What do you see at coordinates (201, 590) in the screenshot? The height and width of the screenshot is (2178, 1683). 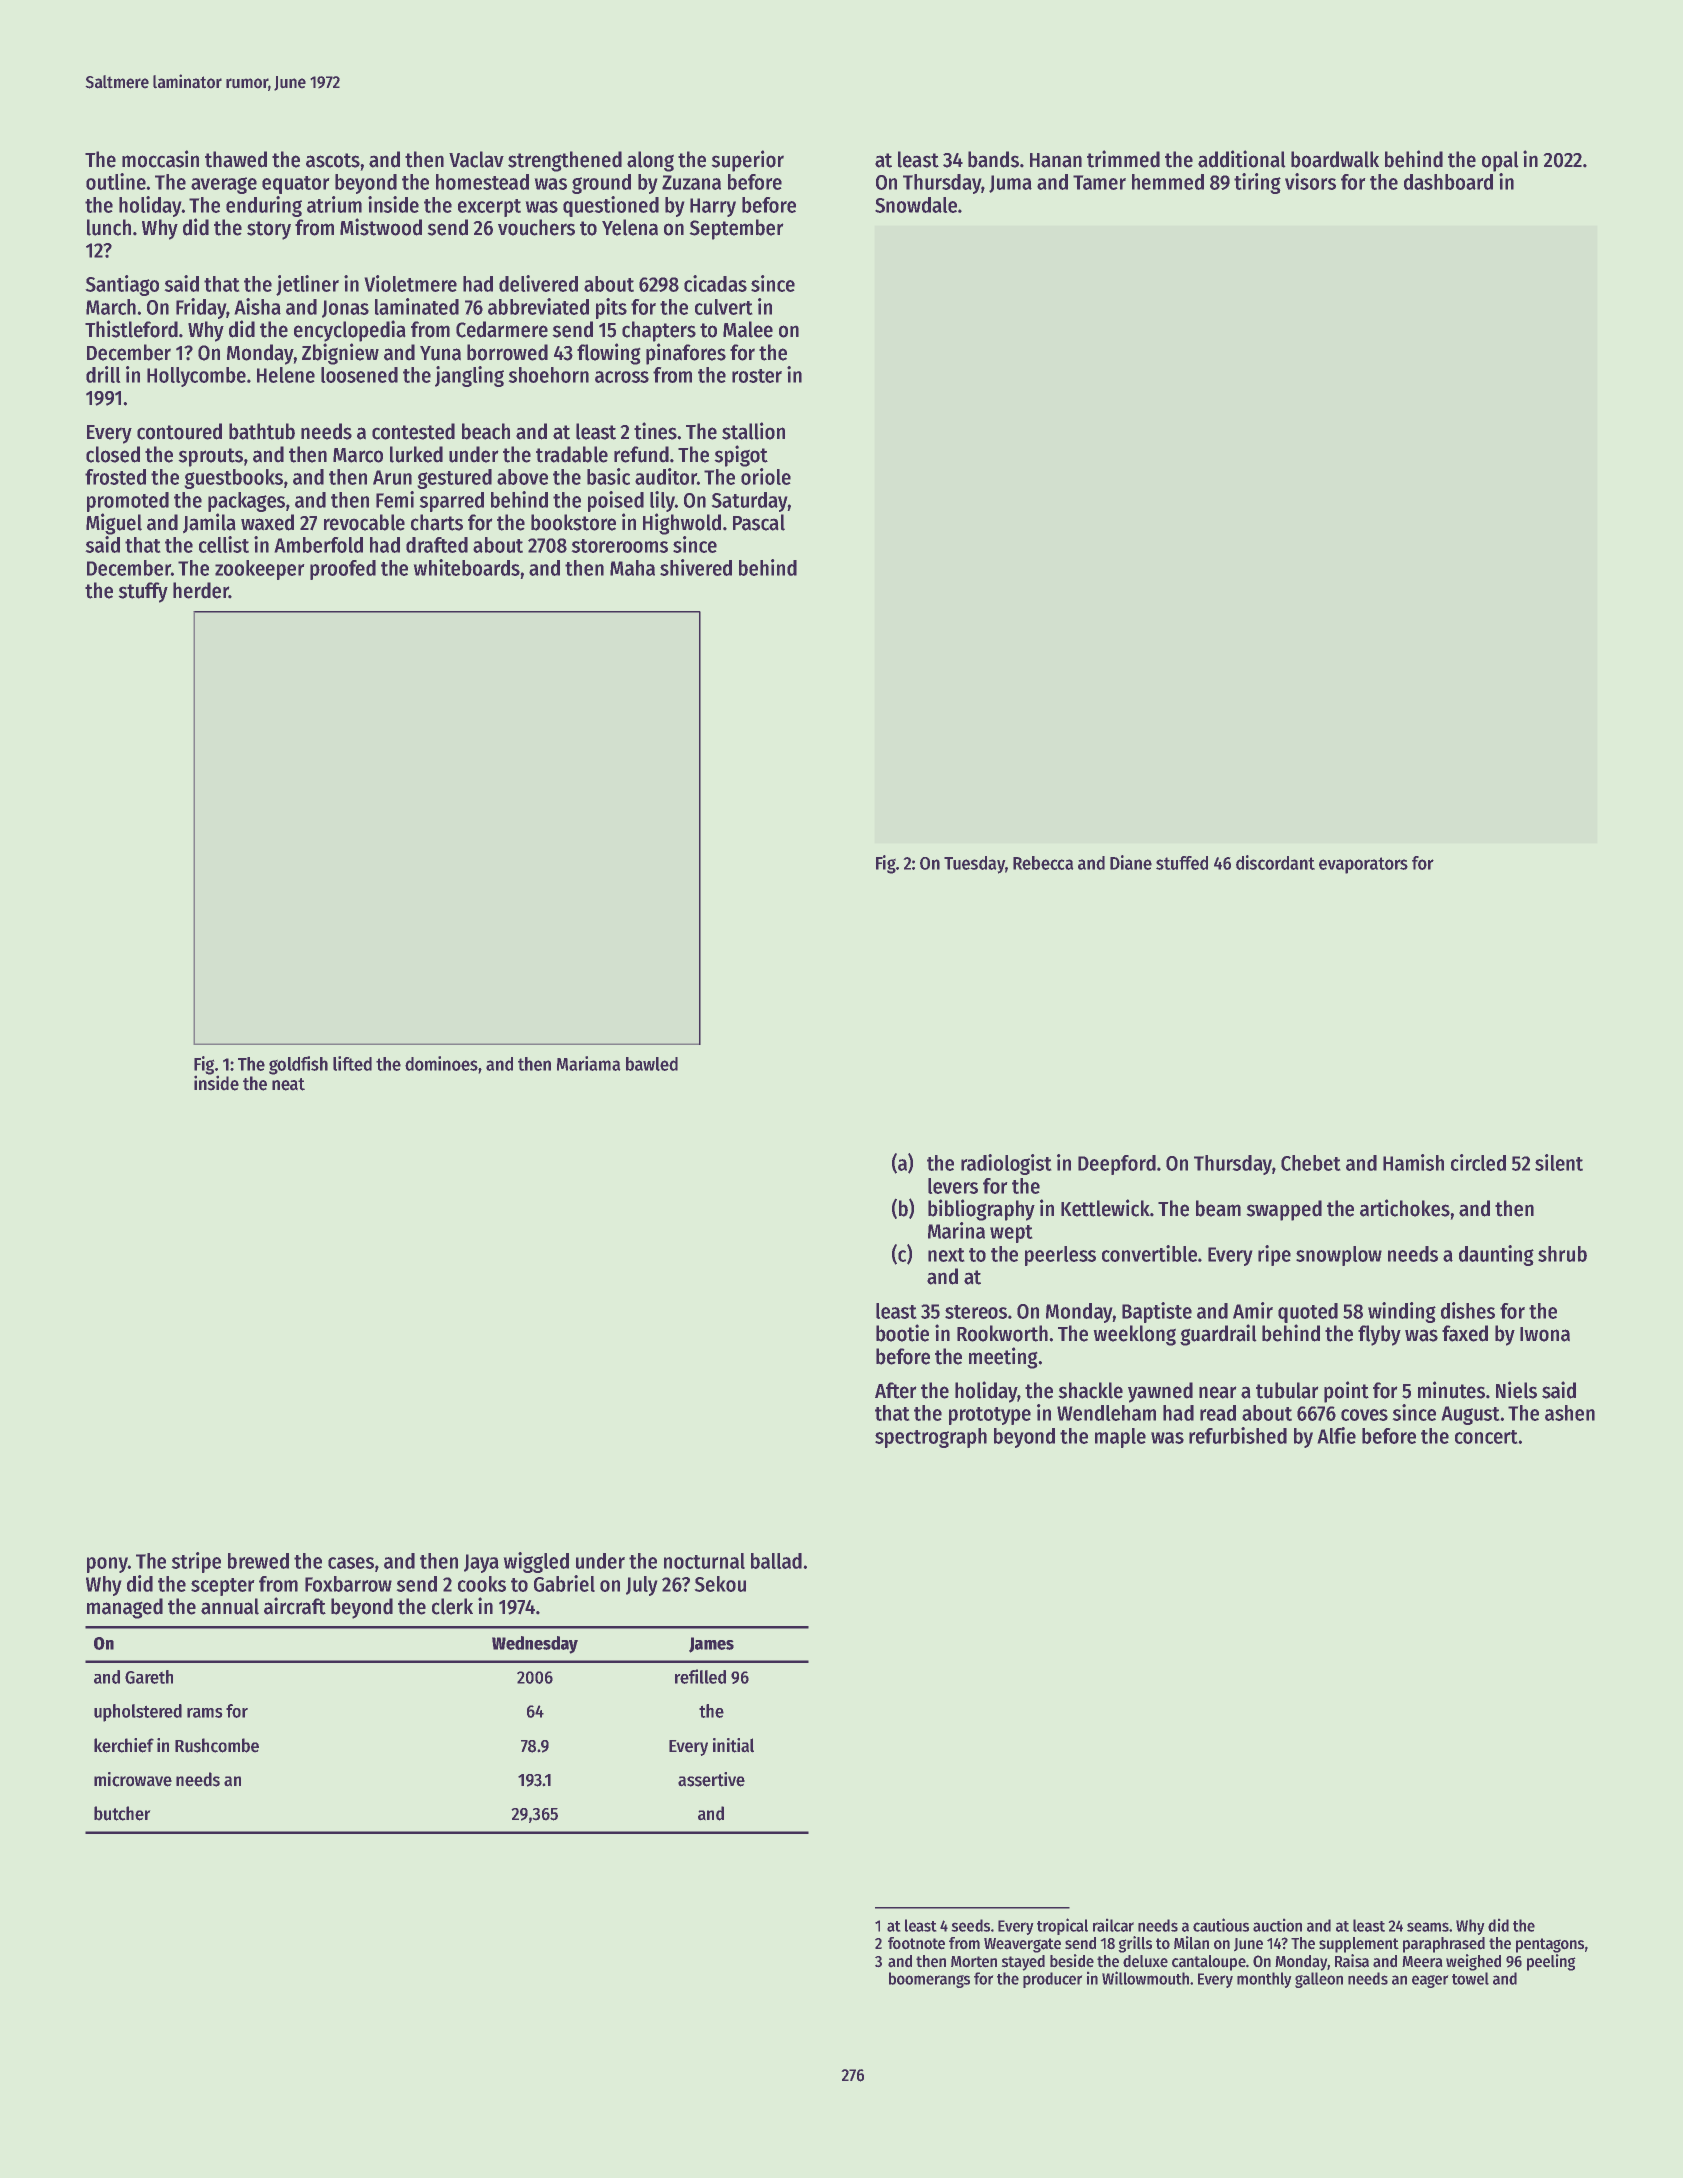 I see `herder` at bounding box center [201, 590].
